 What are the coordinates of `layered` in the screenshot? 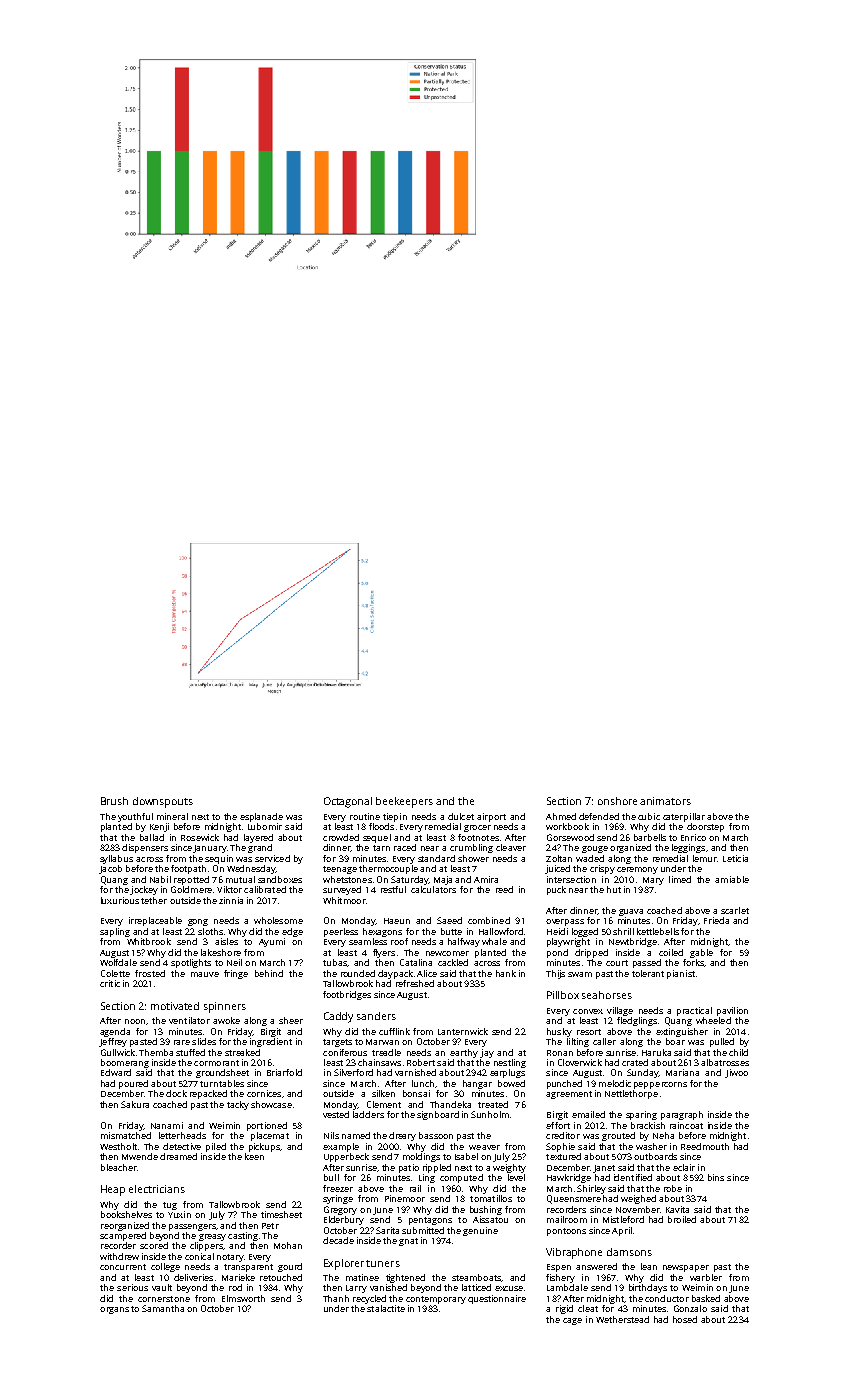 It's located at (258, 838).
